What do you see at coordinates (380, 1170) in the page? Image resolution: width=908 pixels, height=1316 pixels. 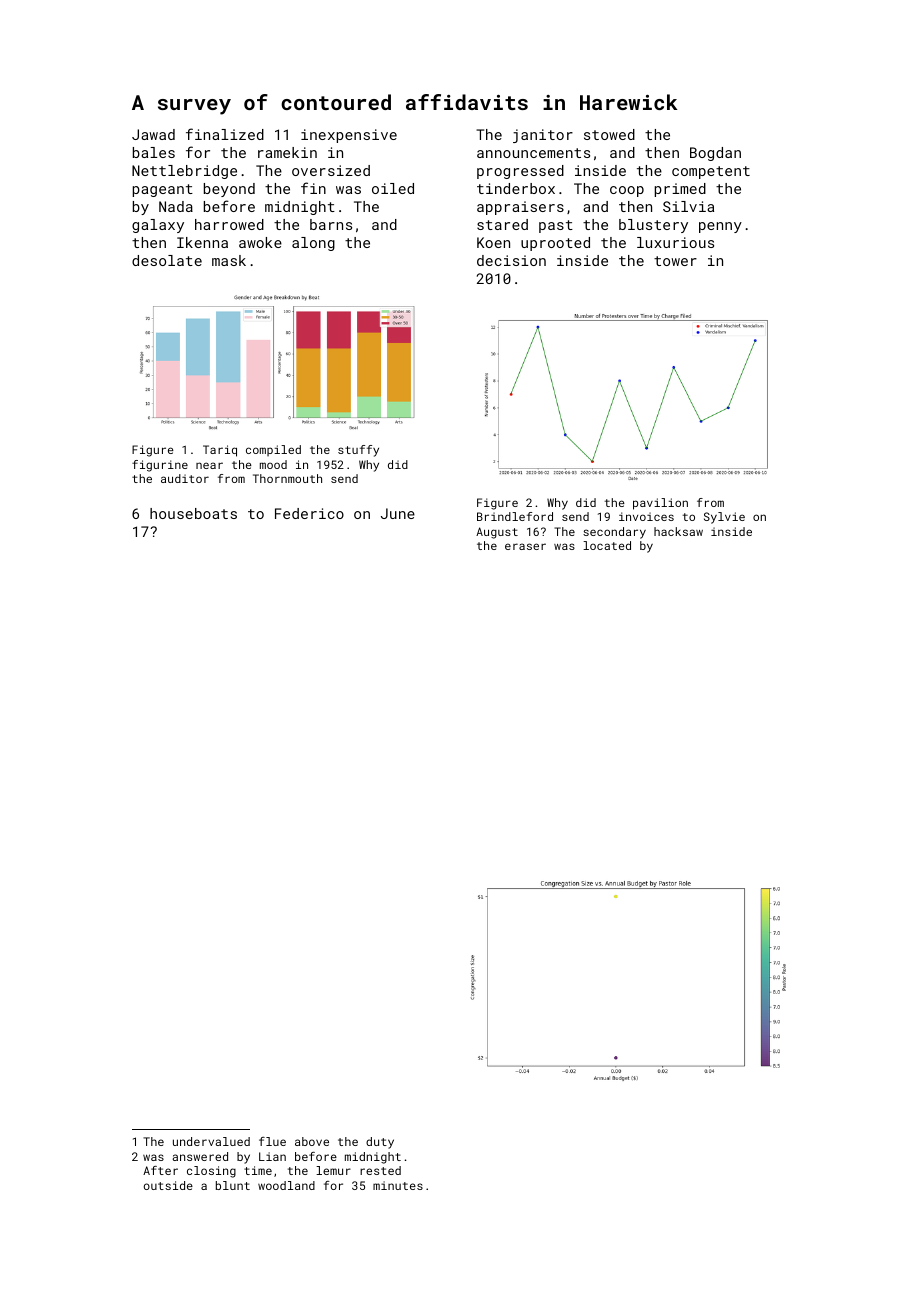 I see `rested` at bounding box center [380, 1170].
